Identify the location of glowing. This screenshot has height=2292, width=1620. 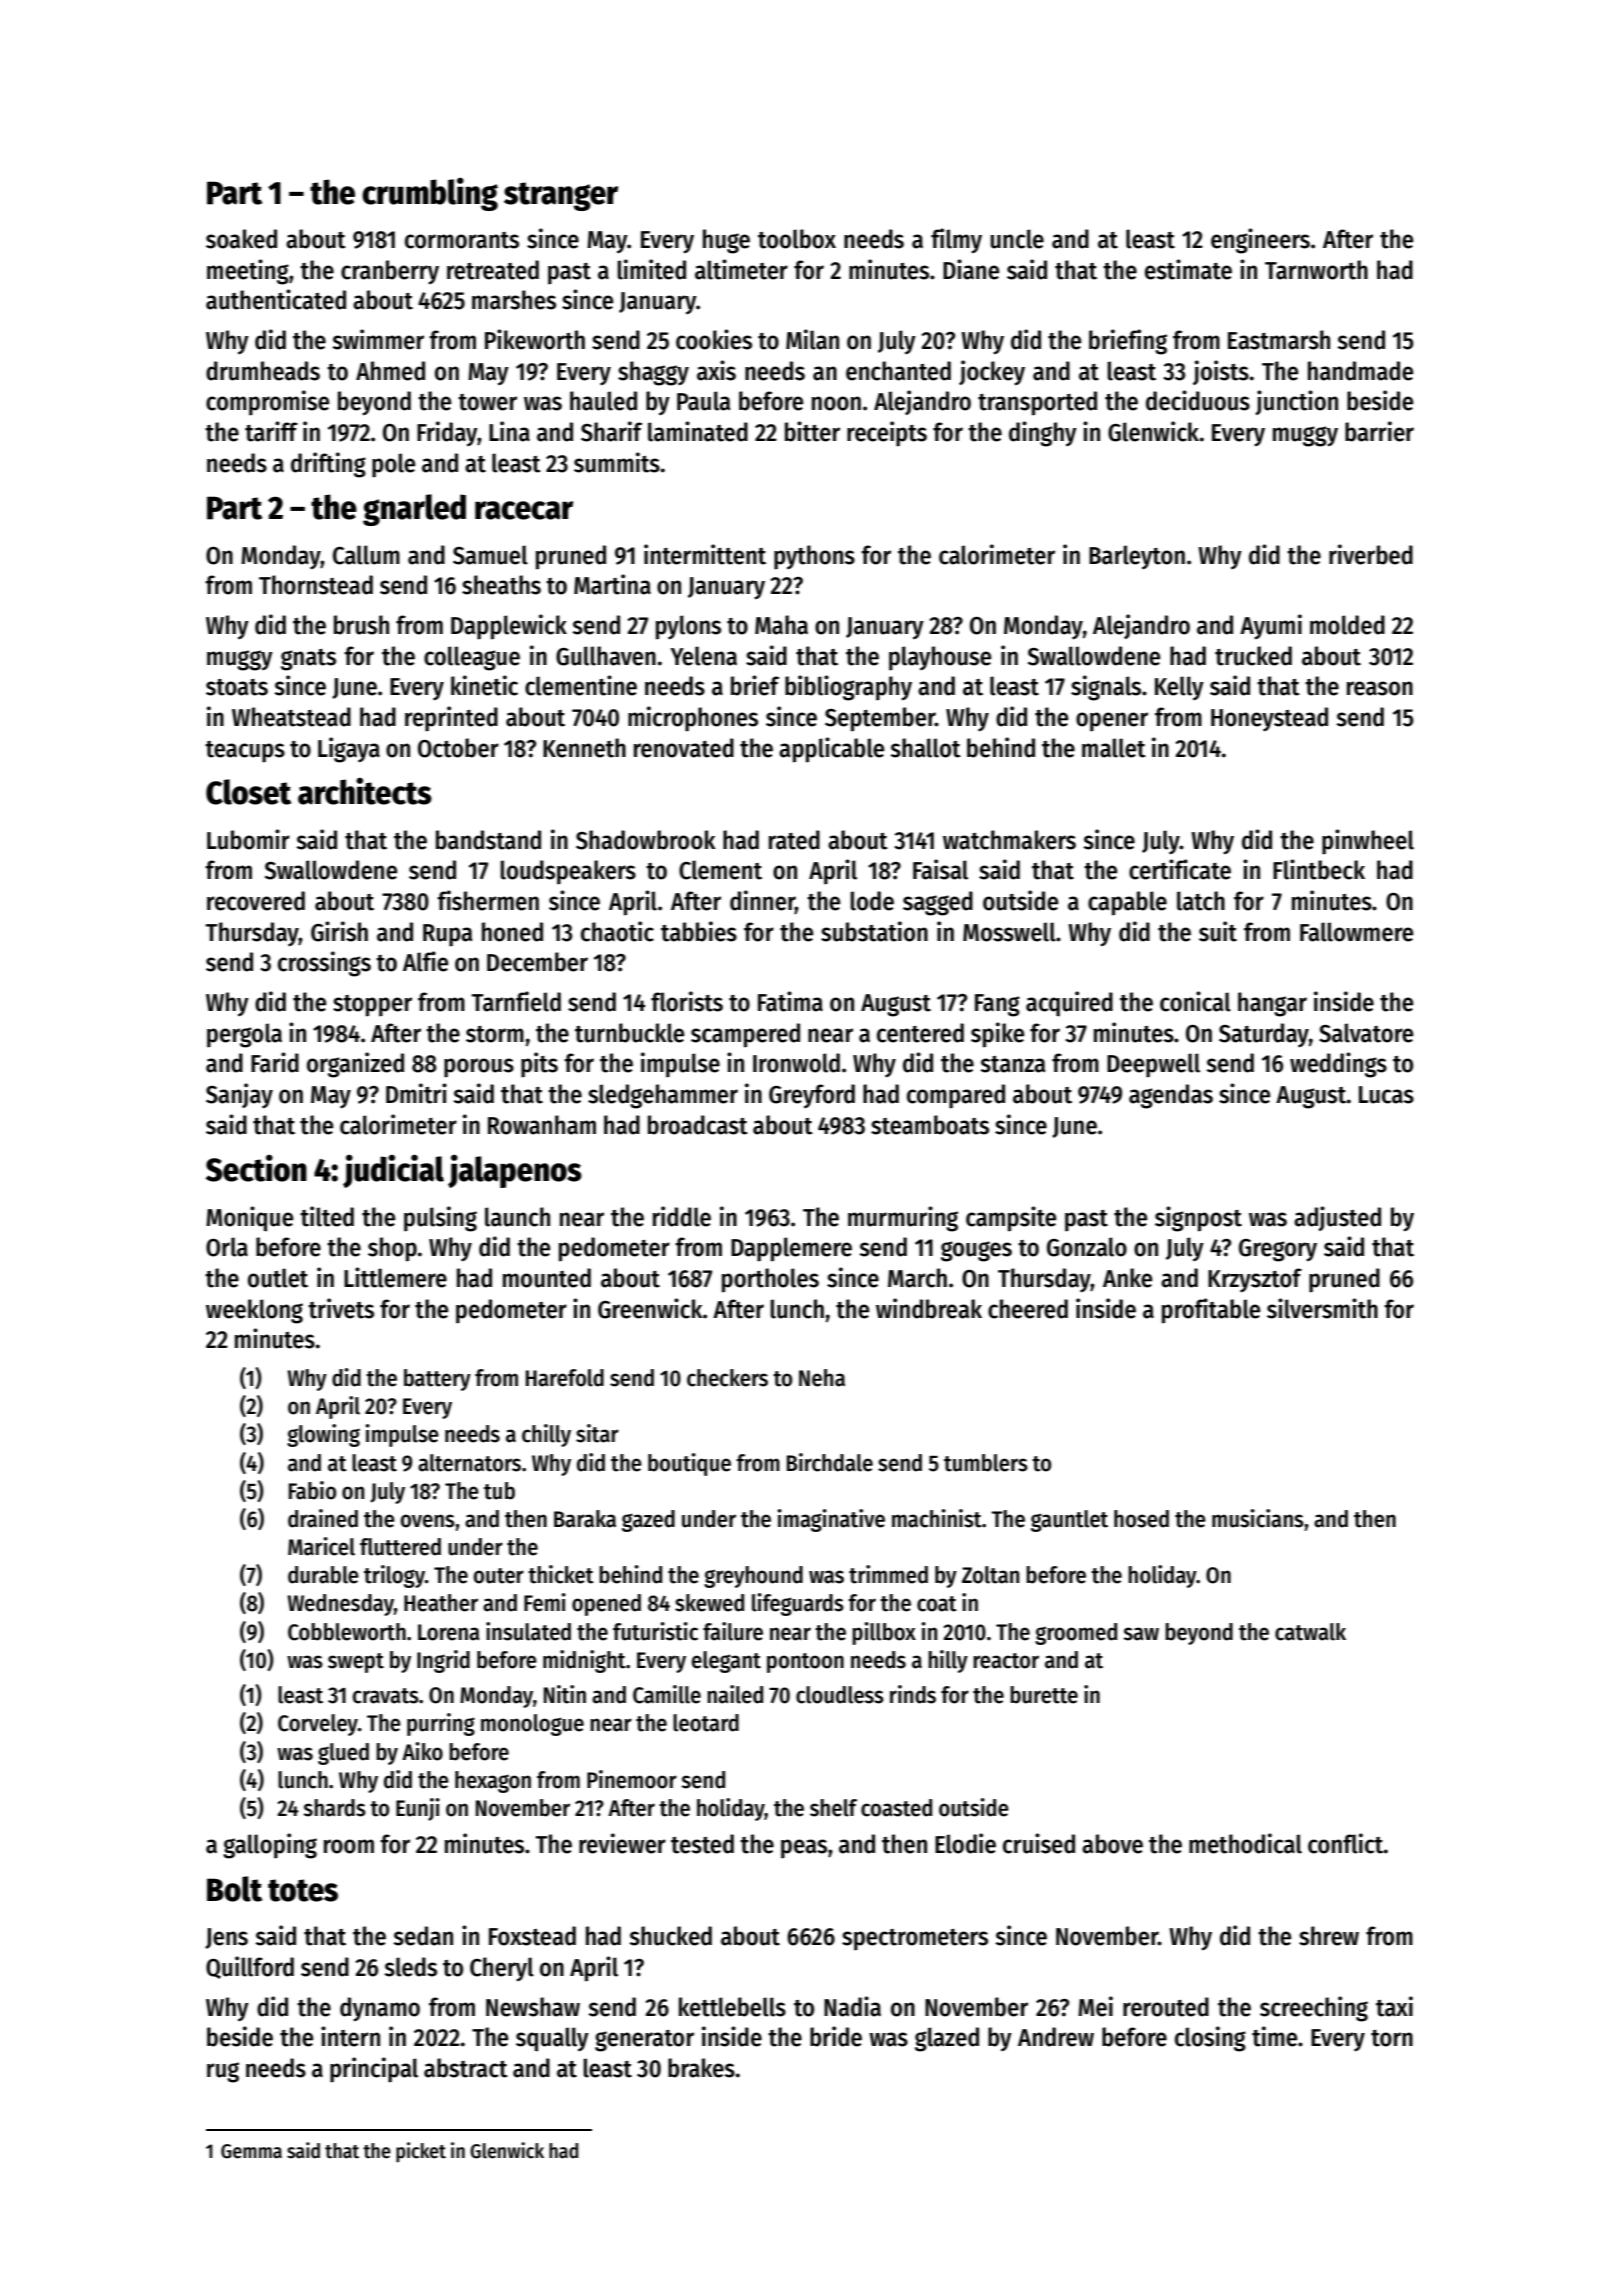
(323, 1435).
